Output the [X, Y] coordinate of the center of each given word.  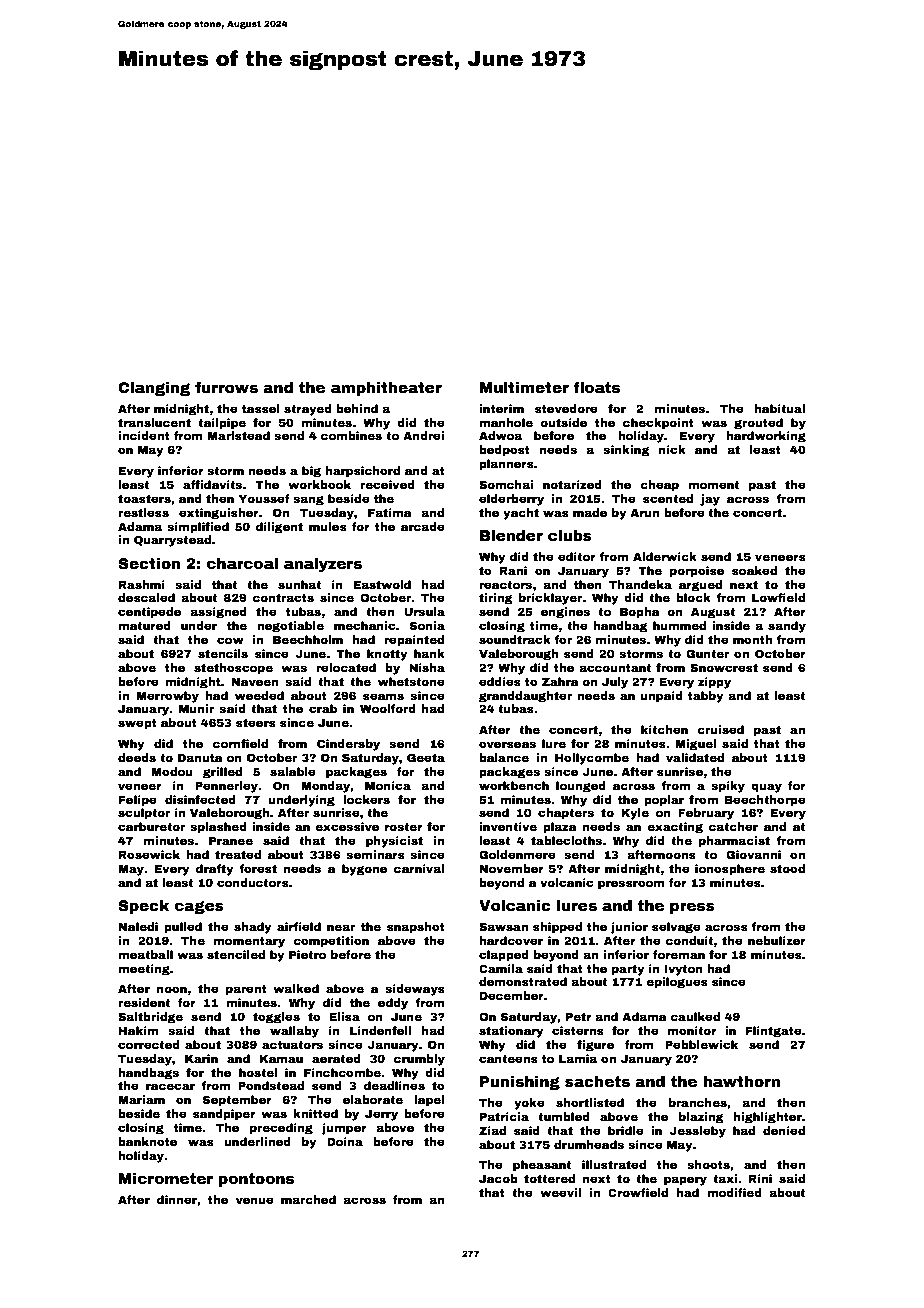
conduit [690, 940]
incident [144, 435]
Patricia [504, 1116]
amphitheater [386, 389]
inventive [508, 826]
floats [596, 387]
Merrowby [167, 697]
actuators [292, 1045]
